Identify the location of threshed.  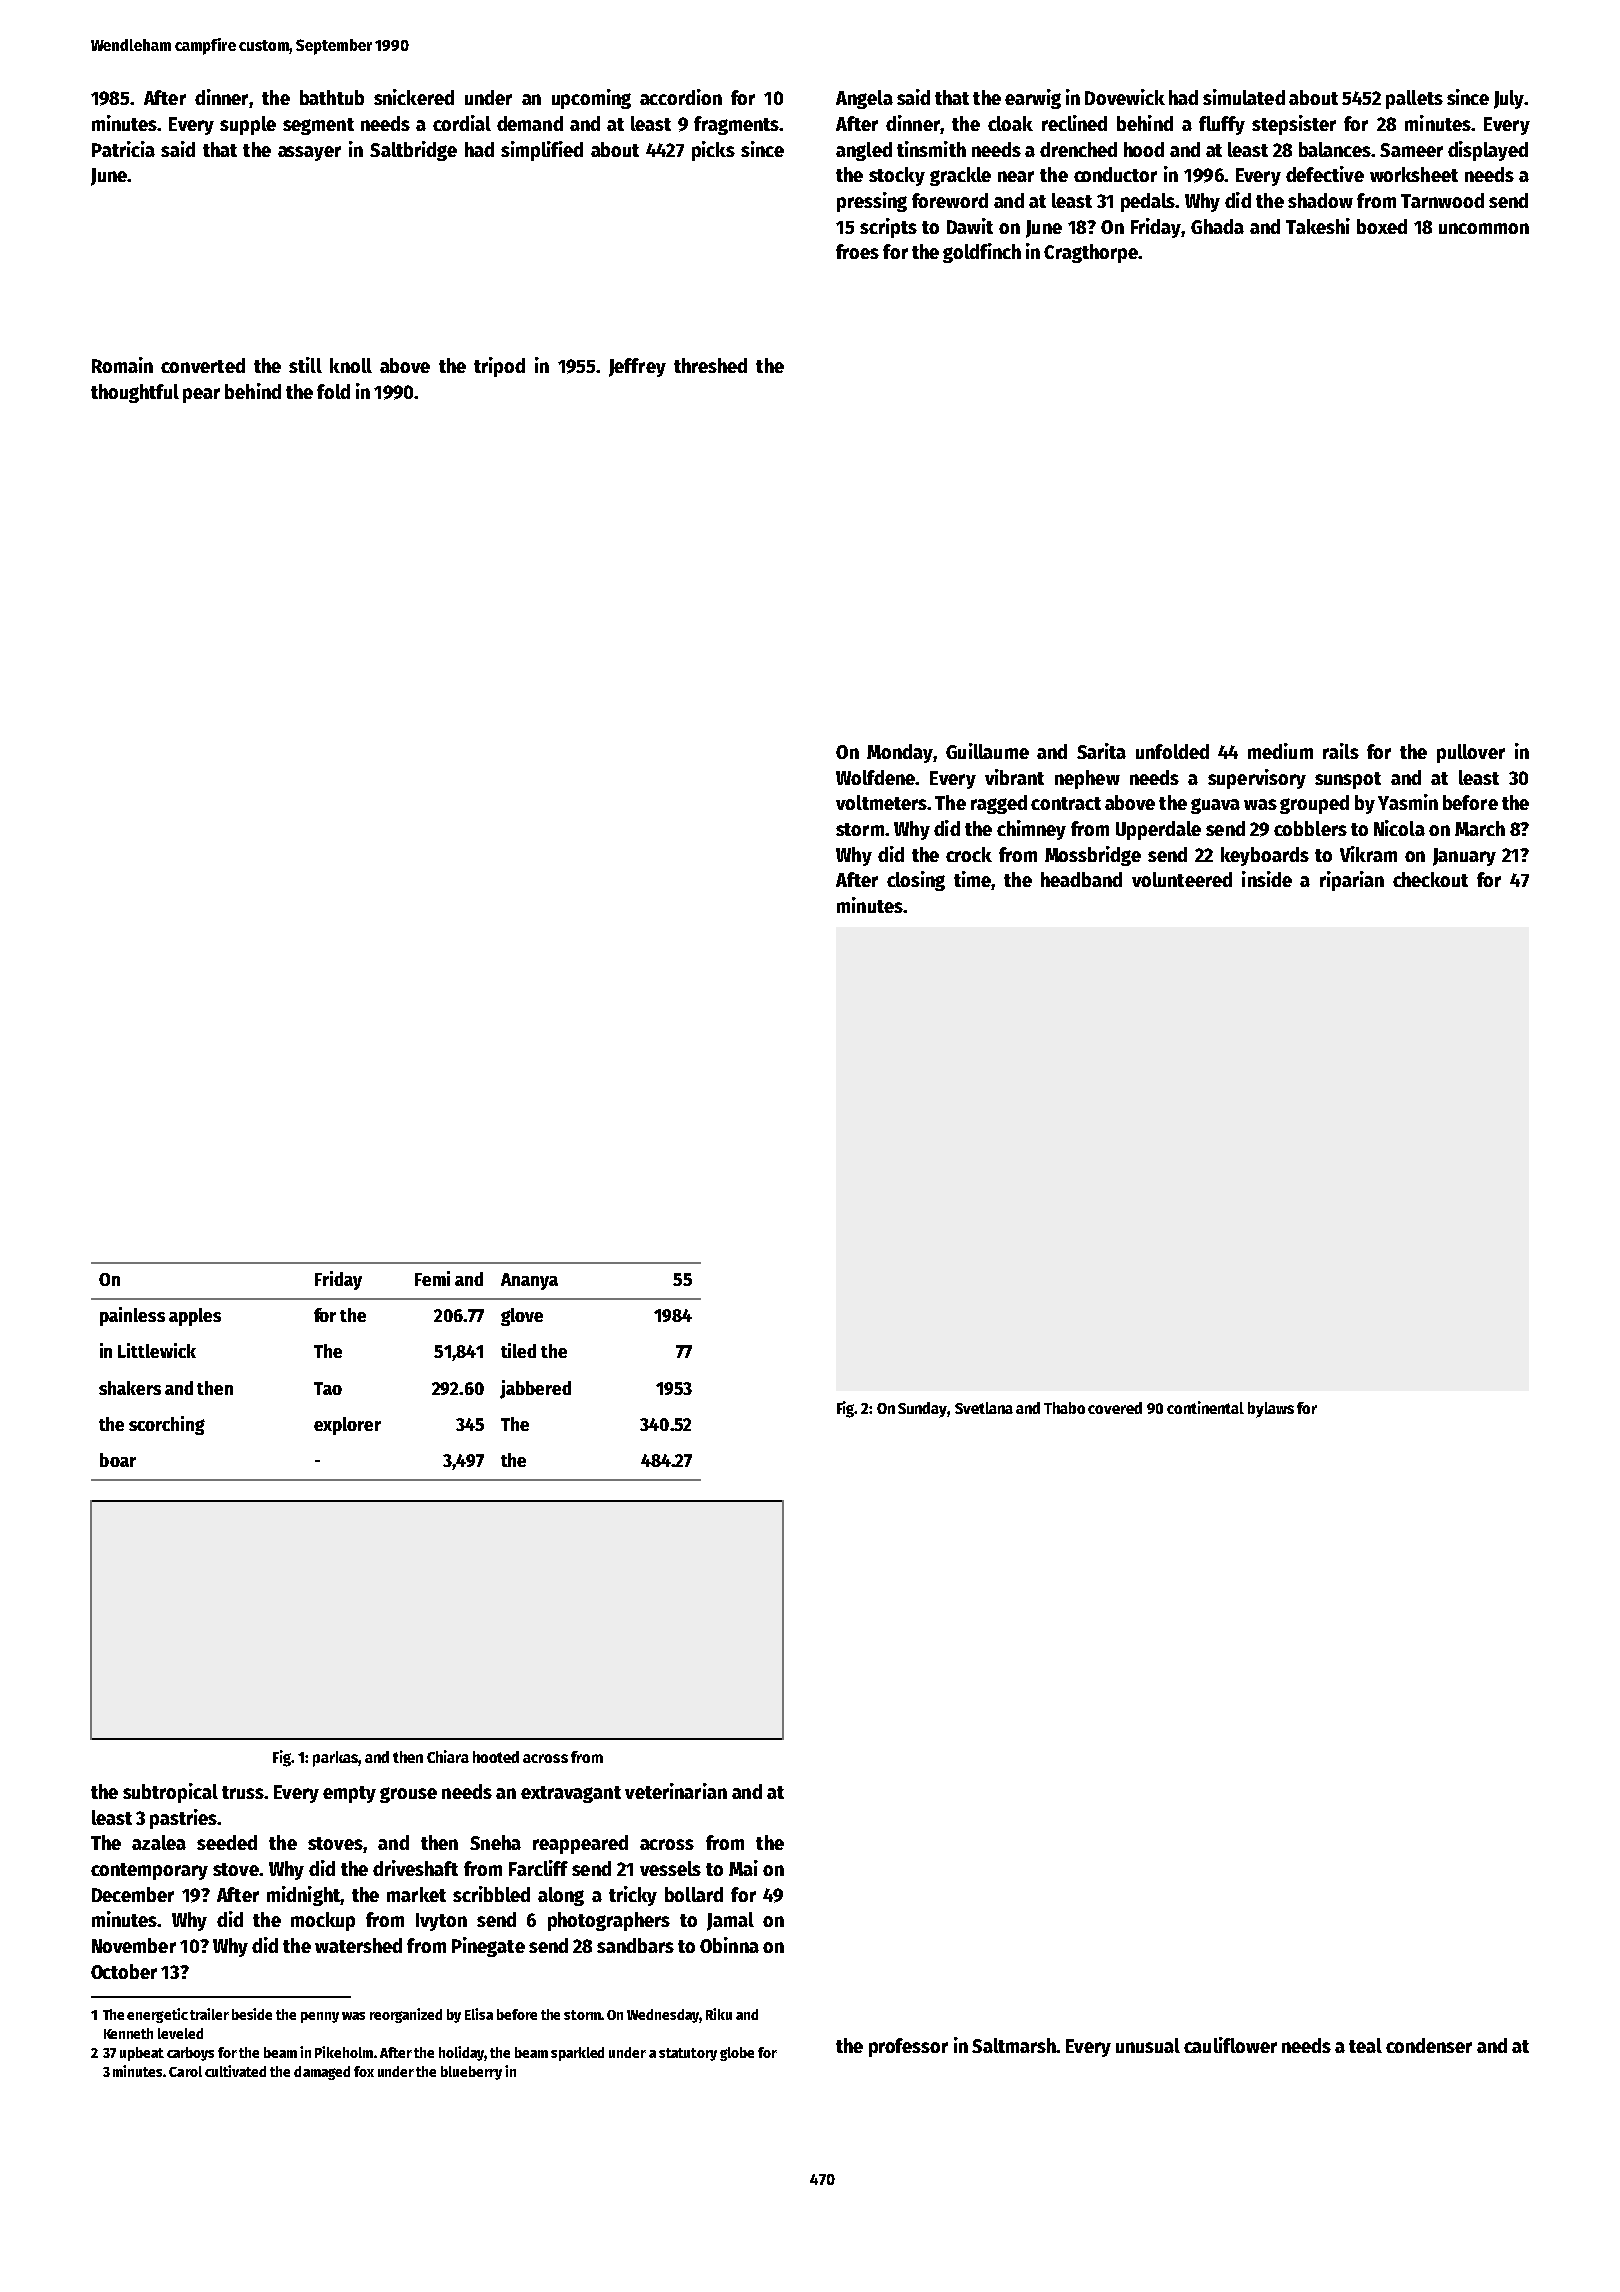
(710, 365).
